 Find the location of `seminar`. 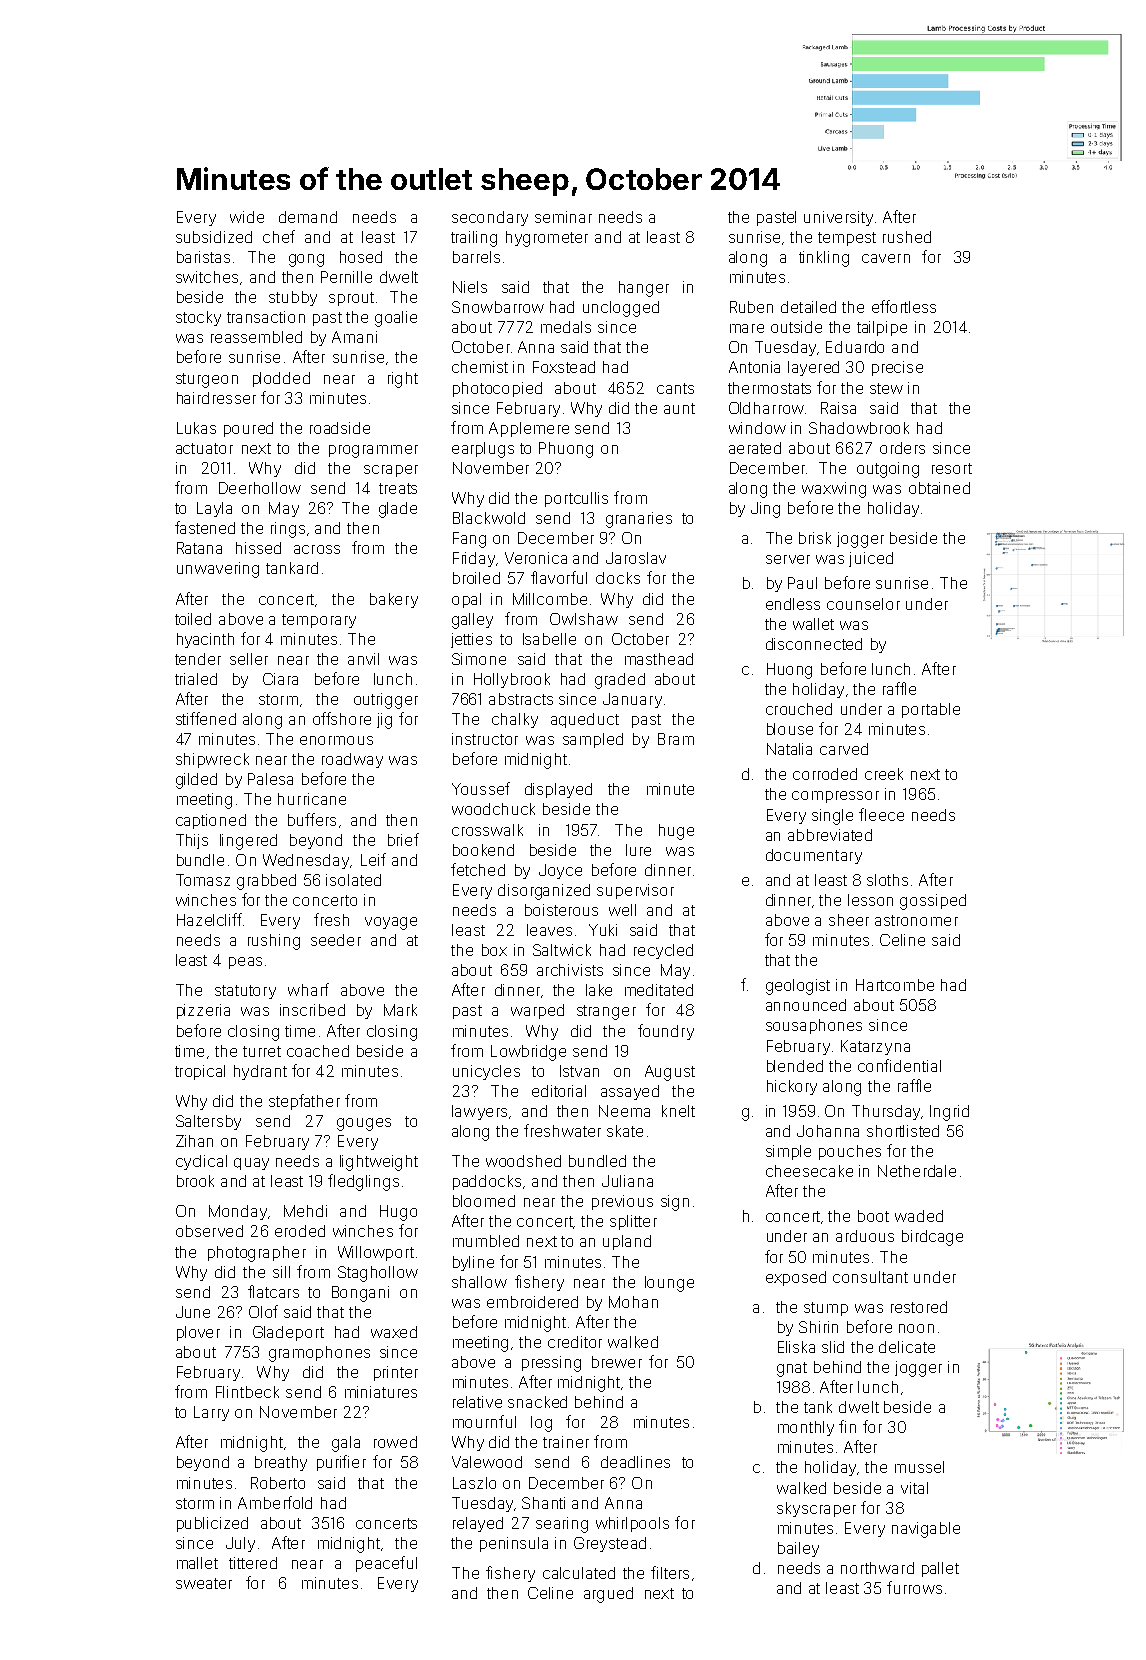

seminar is located at coordinates (563, 217).
